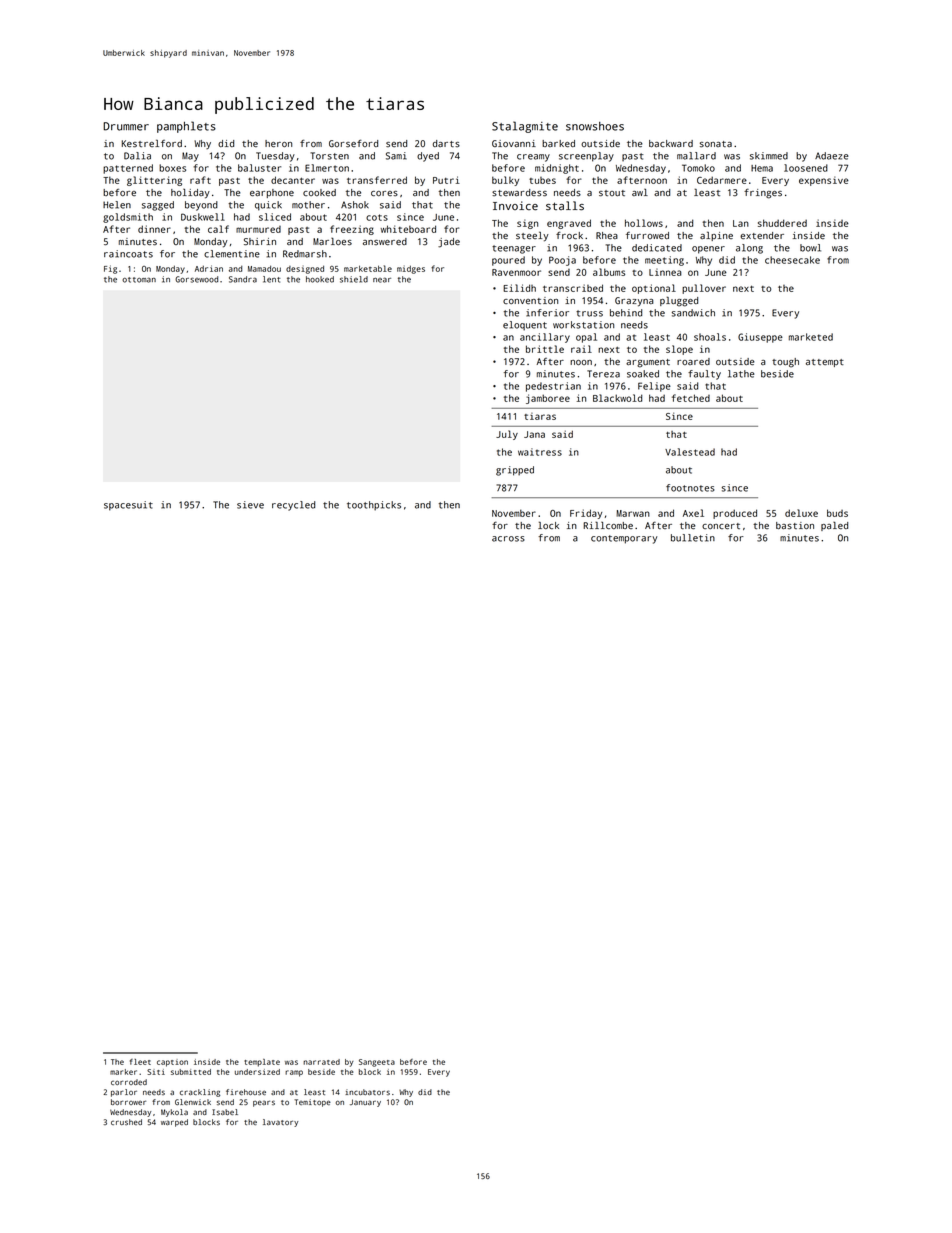 The image size is (952, 1233). What do you see at coordinates (624, 539) in the page?
I see `contemporary` at bounding box center [624, 539].
